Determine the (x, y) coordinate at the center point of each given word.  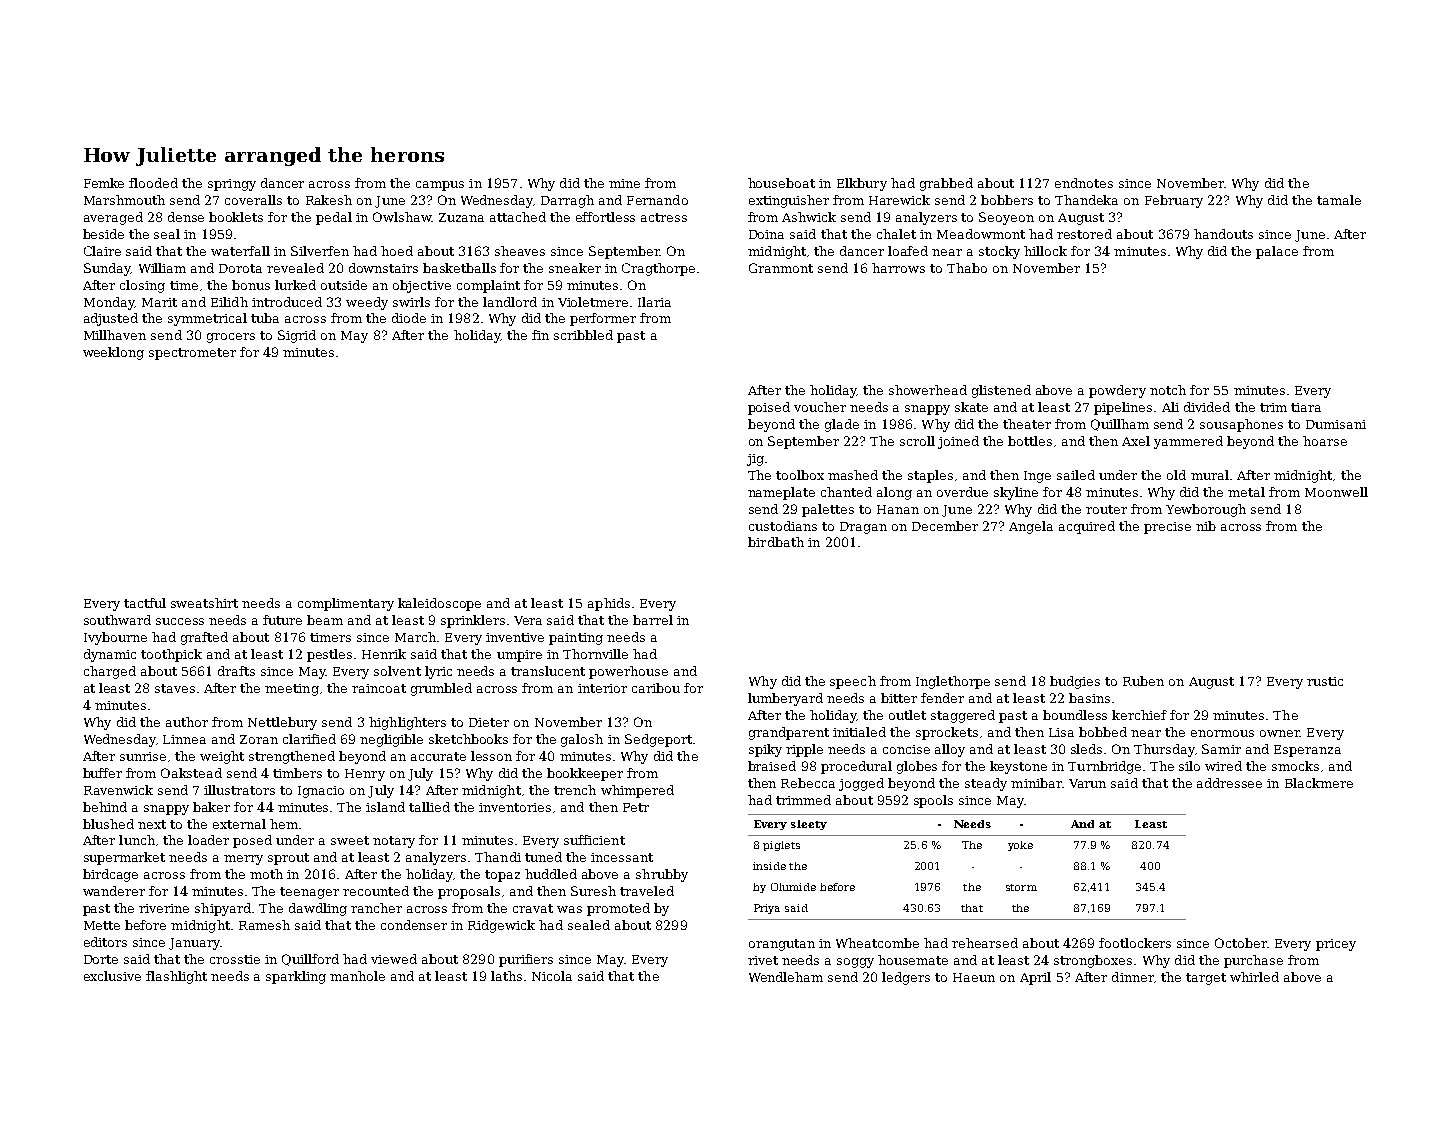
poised (769, 408)
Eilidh (229, 302)
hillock (1045, 251)
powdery (1117, 391)
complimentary (346, 604)
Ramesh (264, 925)
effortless (605, 217)
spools (933, 801)
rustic (1325, 681)
